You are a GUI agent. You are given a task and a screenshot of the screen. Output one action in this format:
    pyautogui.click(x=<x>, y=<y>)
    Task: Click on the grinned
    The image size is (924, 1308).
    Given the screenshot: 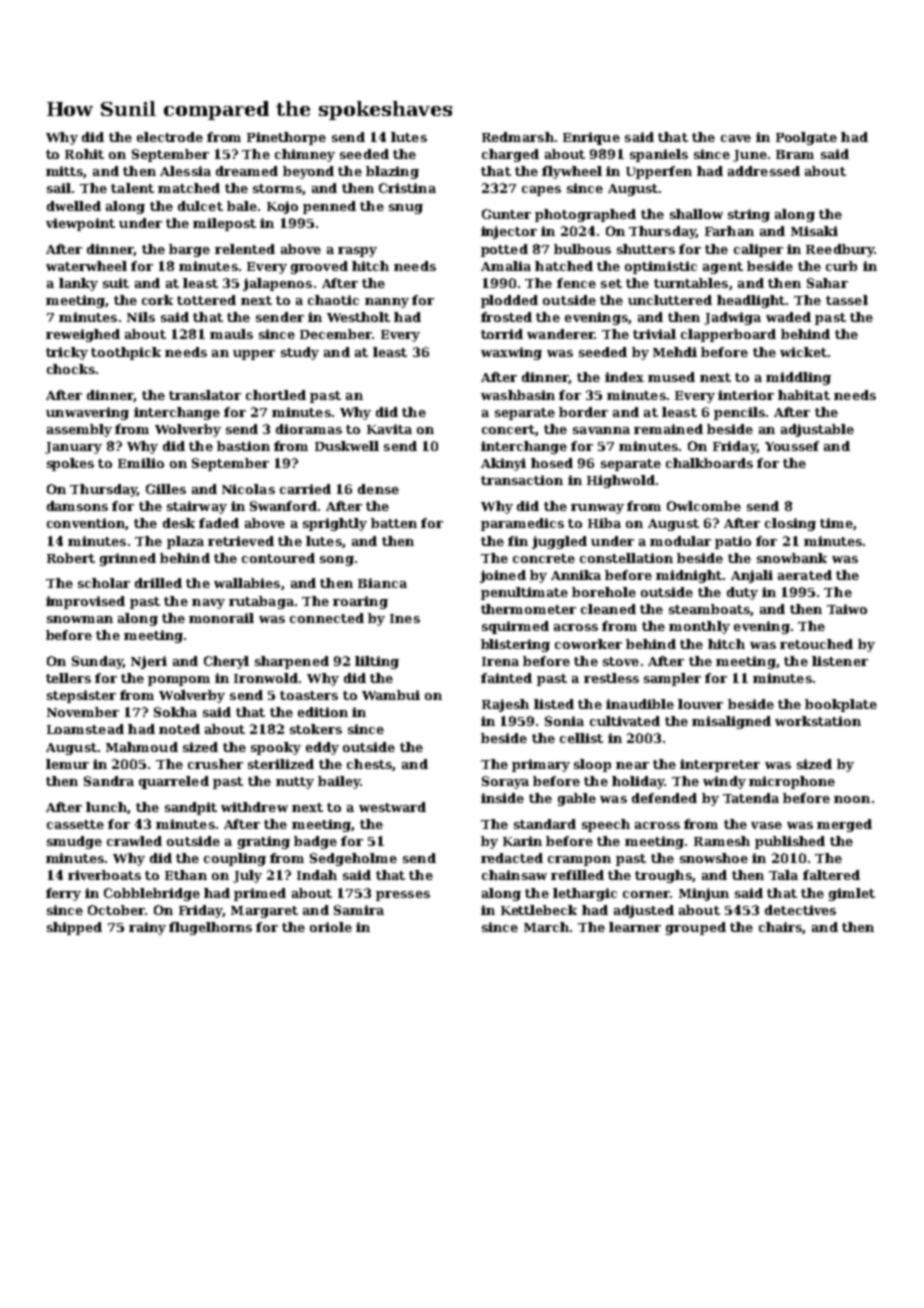 What is the action you would take?
    pyautogui.click(x=128, y=559)
